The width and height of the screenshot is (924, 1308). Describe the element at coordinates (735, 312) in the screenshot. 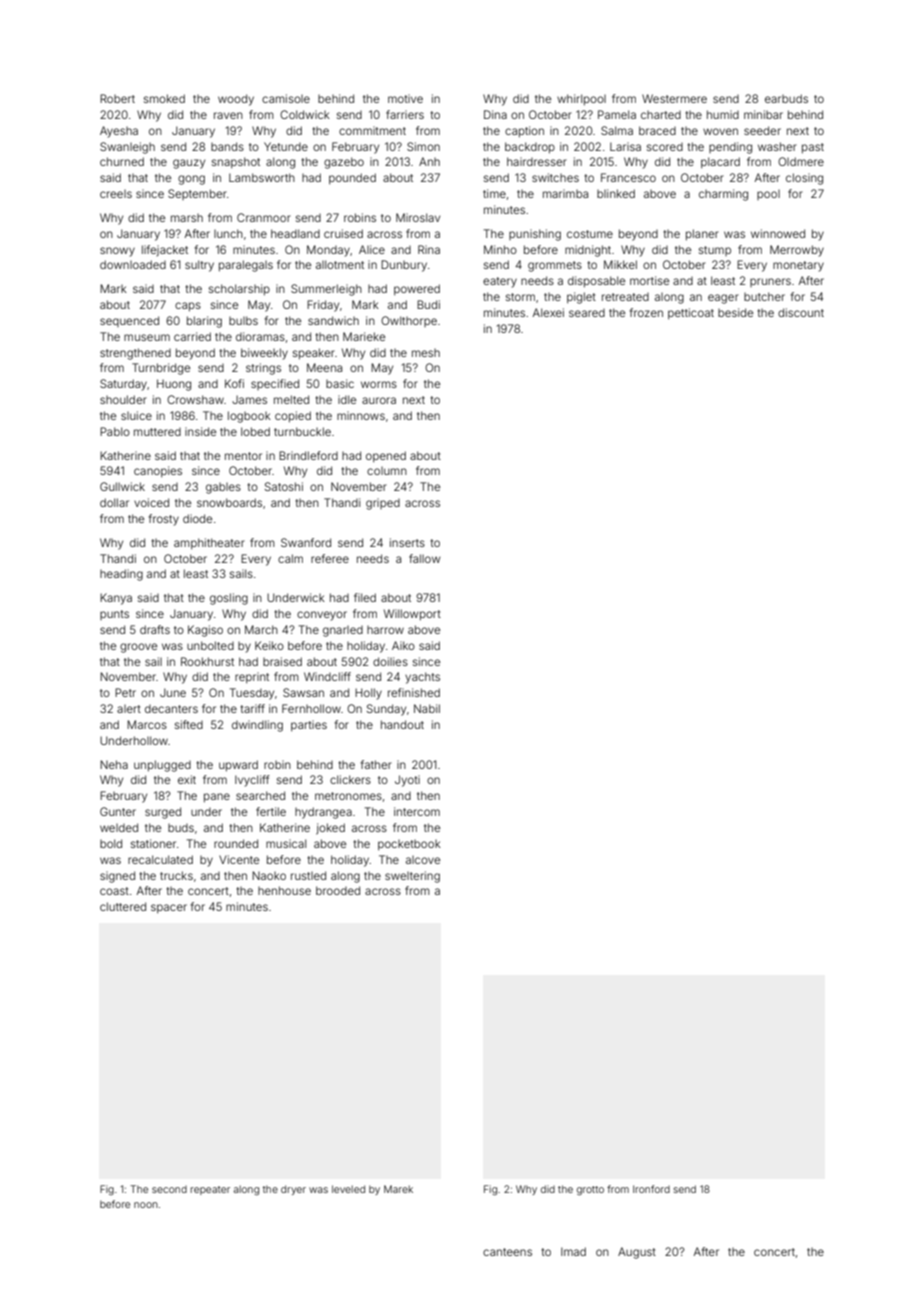

I see `beside` at that location.
